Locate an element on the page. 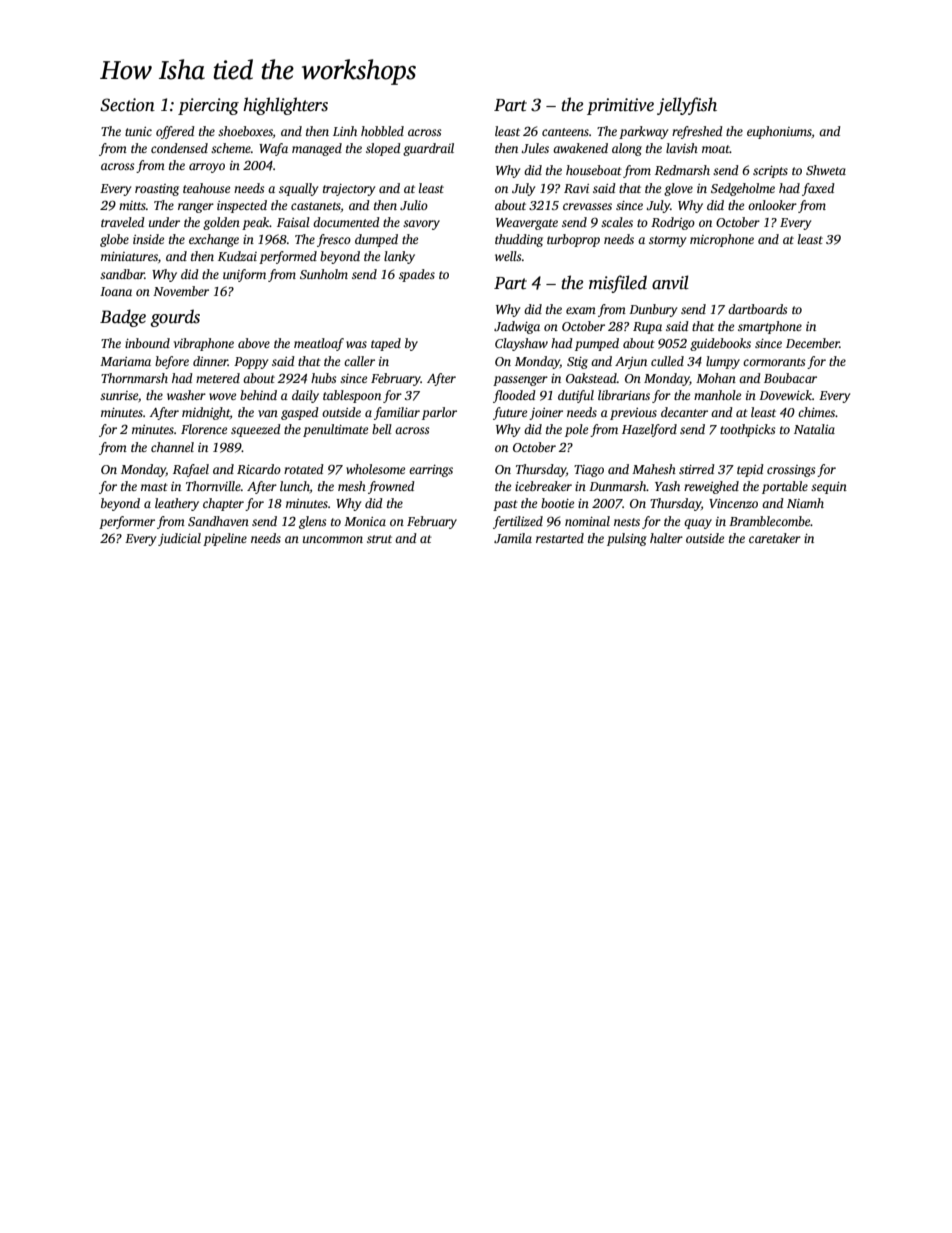  performer is located at coordinates (127, 522).
